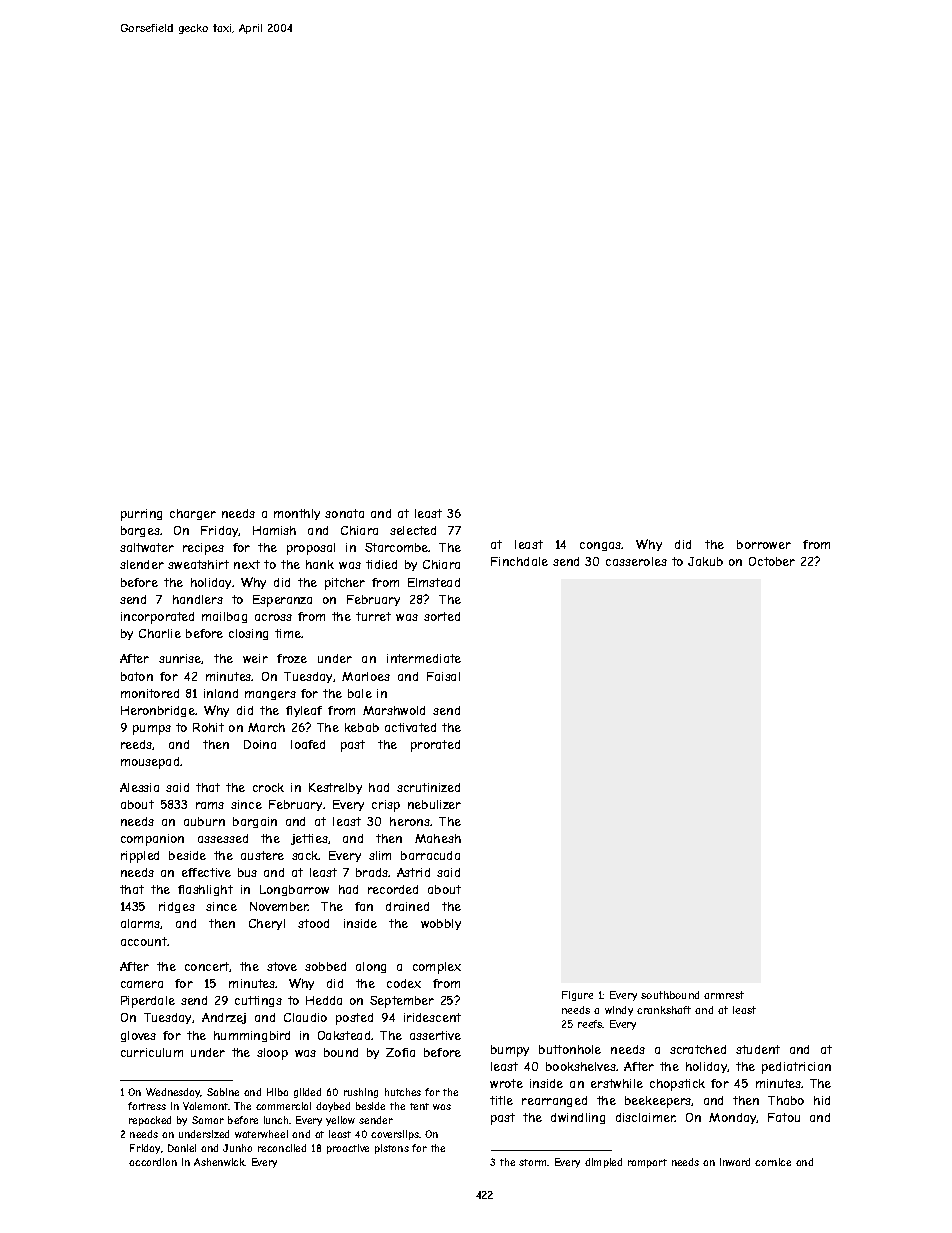 The height and width of the document is (1233, 952). I want to click on inward, so click(735, 1162).
